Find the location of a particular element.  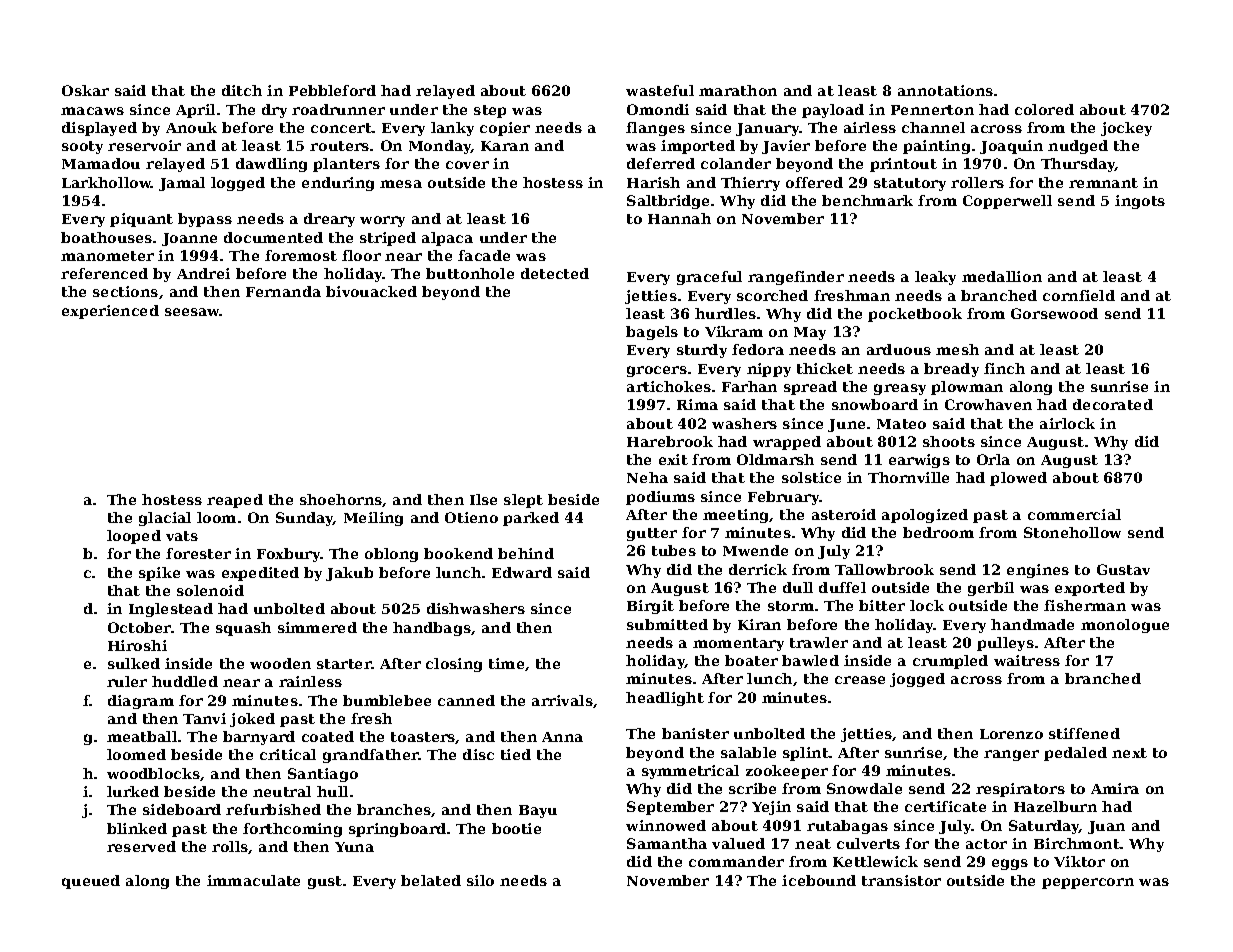

Copperwell is located at coordinates (1007, 202).
